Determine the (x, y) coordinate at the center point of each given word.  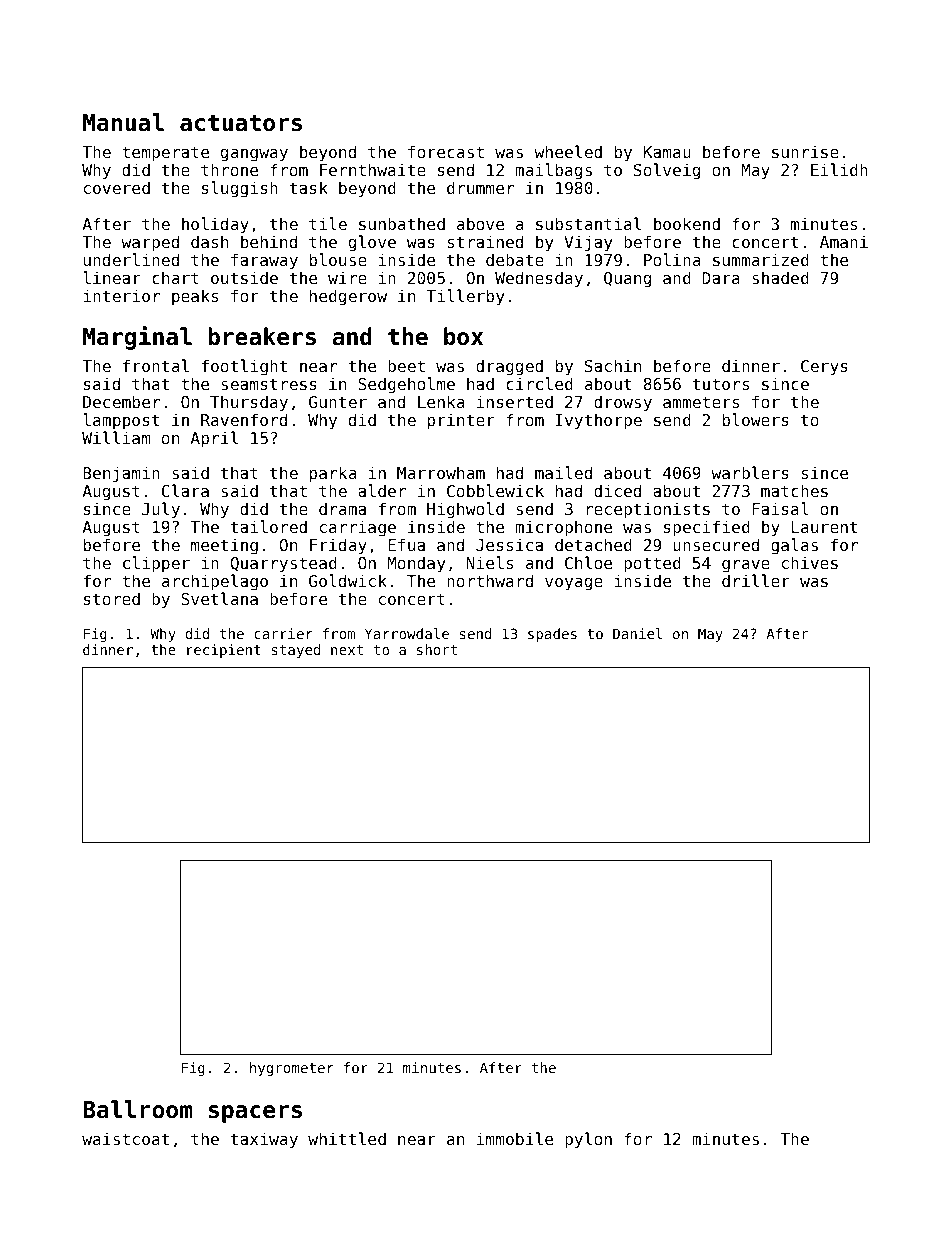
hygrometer (292, 1069)
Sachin (613, 365)
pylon (588, 1140)
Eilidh (839, 169)
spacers (255, 1114)
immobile (515, 1138)
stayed (296, 651)
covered (117, 187)
